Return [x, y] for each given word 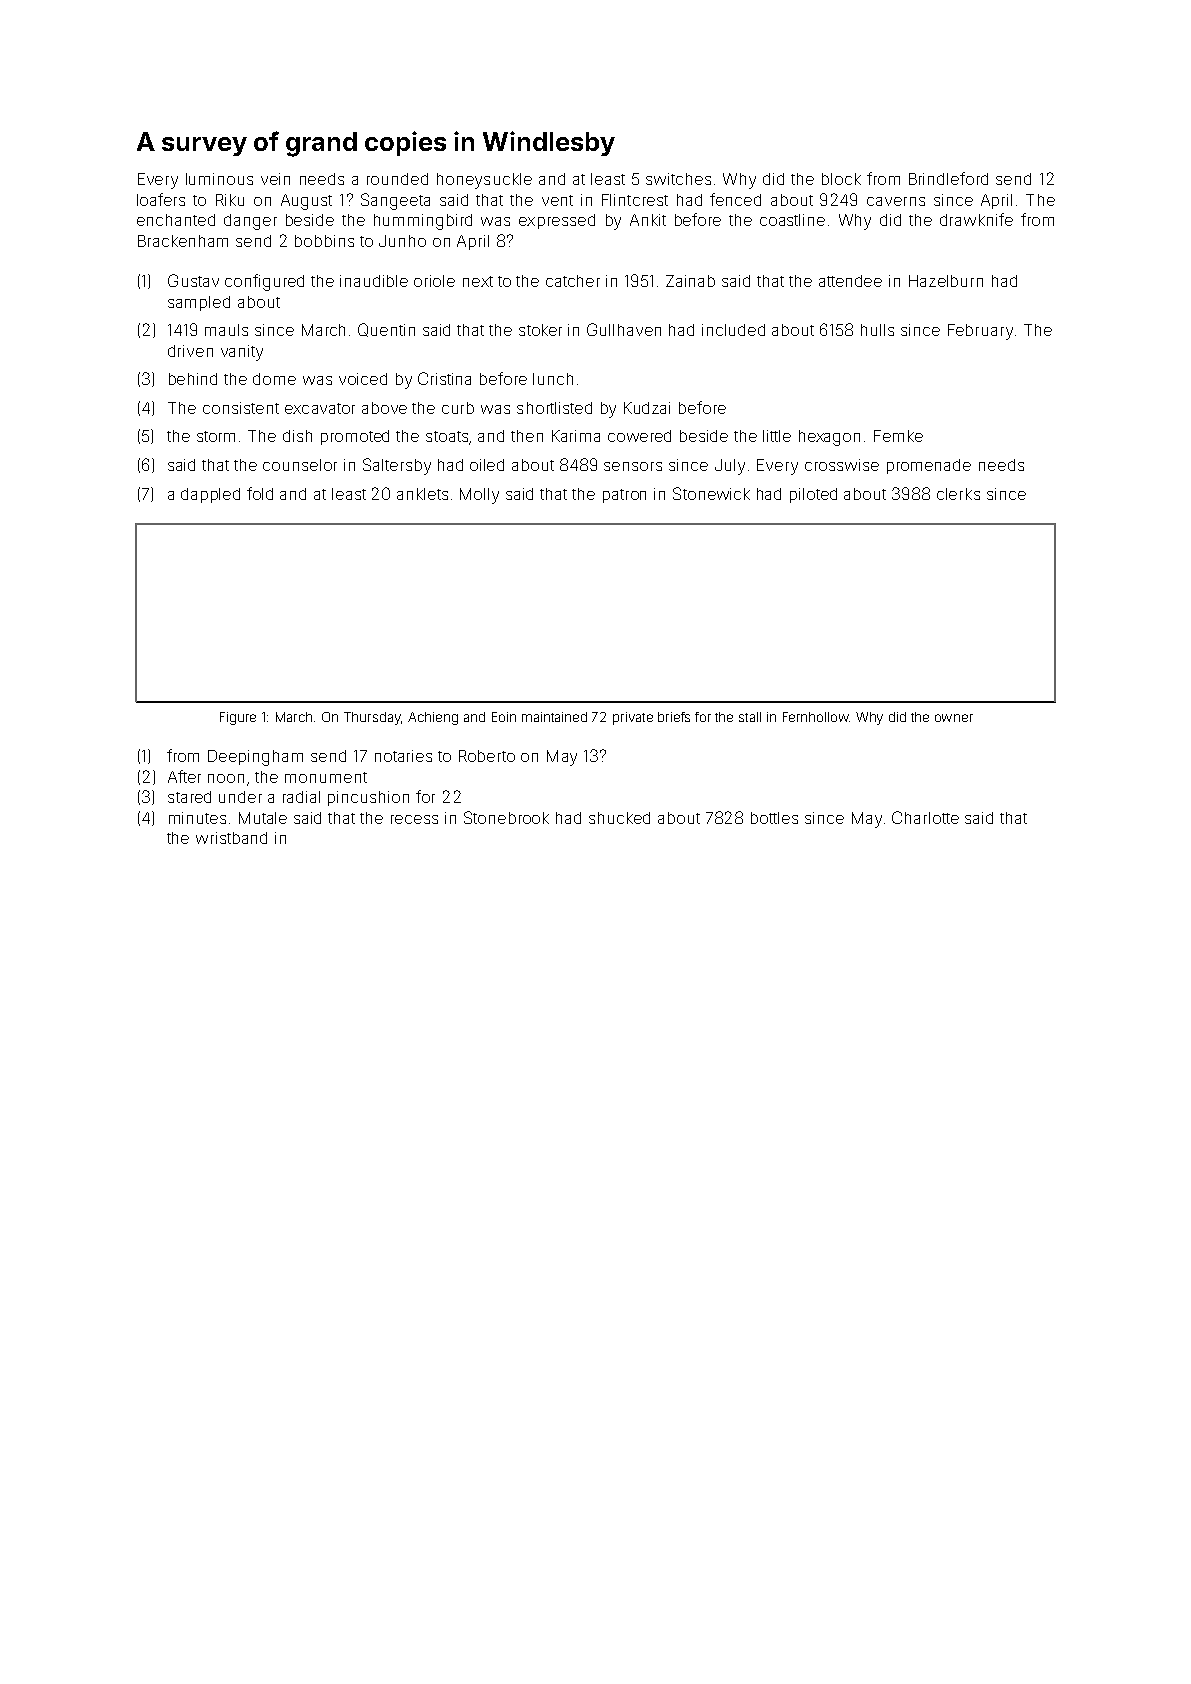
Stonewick [711, 493]
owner [954, 718]
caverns [896, 201]
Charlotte [925, 817]
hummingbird [423, 222]
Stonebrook [506, 817]
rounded [397, 179]
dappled [210, 495]
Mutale [263, 818]
